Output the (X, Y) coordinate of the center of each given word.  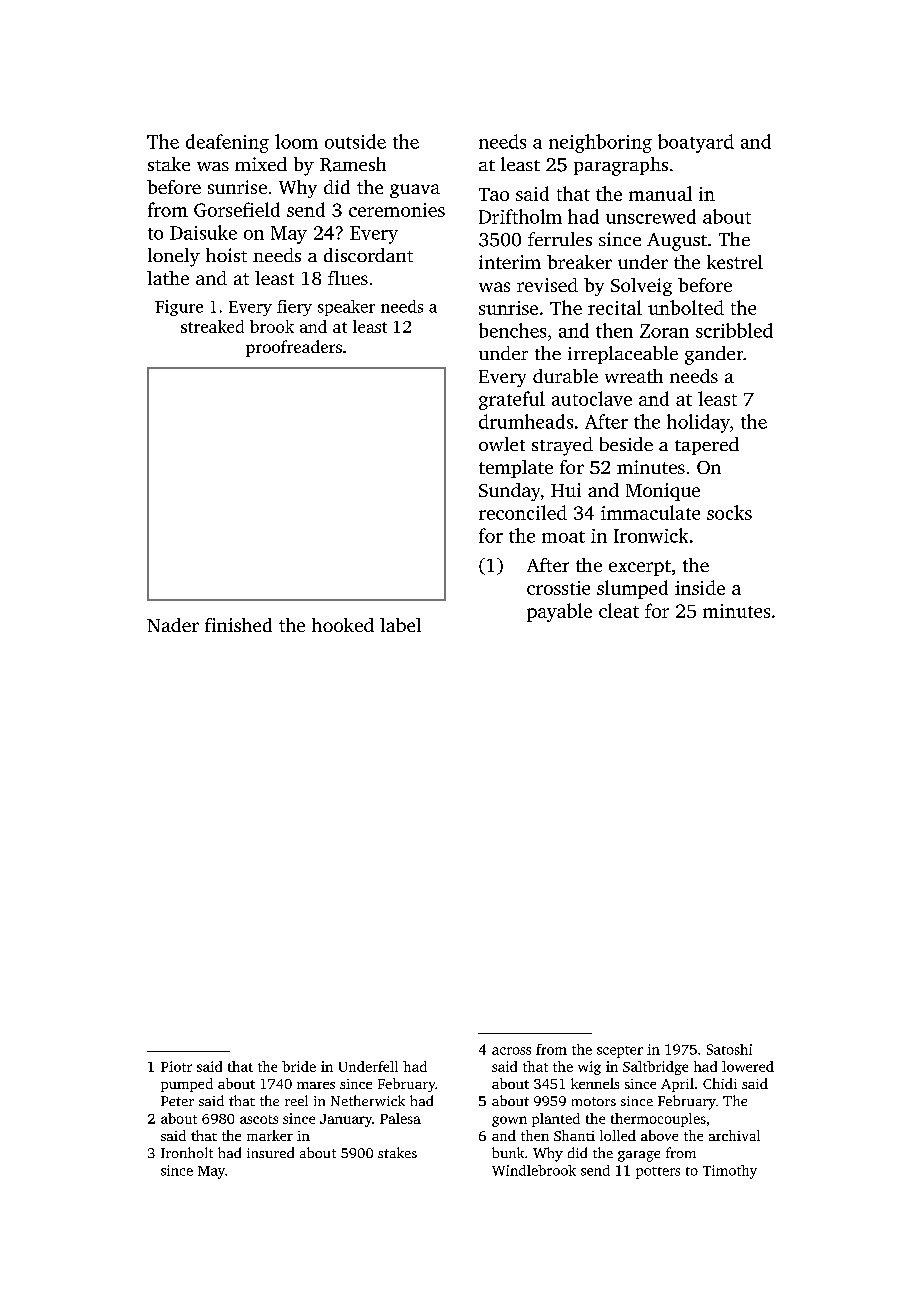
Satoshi (729, 1049)
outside (355, 141)
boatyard (696, 143)
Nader (173, 625)
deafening (227, 143)
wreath (634, 376)
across (511, 1051)
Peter (177, 1101)
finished (238, 625)
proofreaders (294, 348)
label (400, 625)
